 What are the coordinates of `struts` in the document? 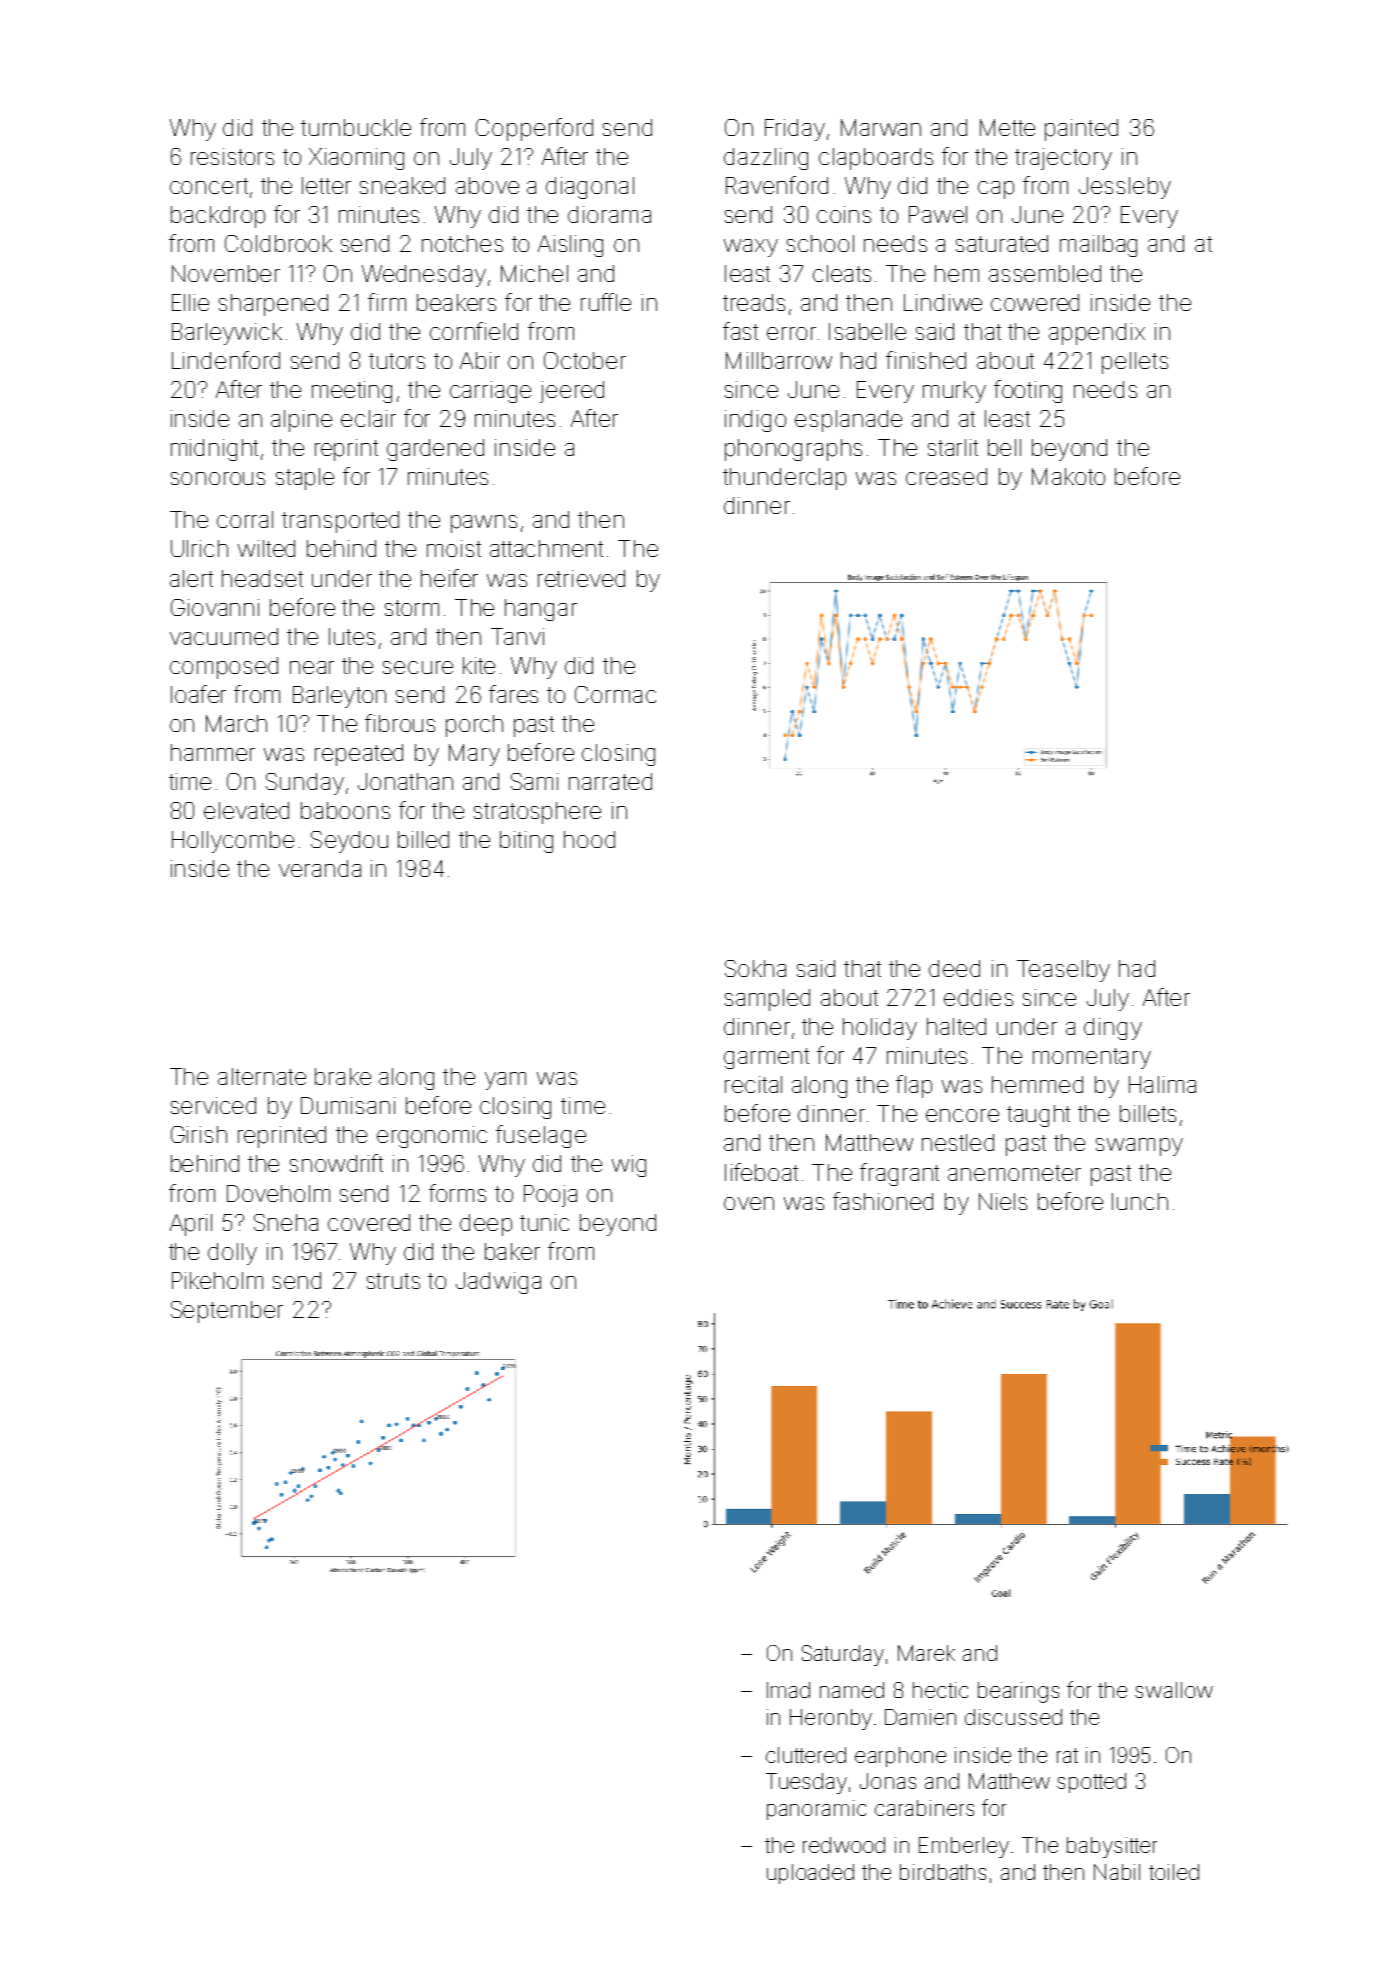 It's located at (393, 1281).
